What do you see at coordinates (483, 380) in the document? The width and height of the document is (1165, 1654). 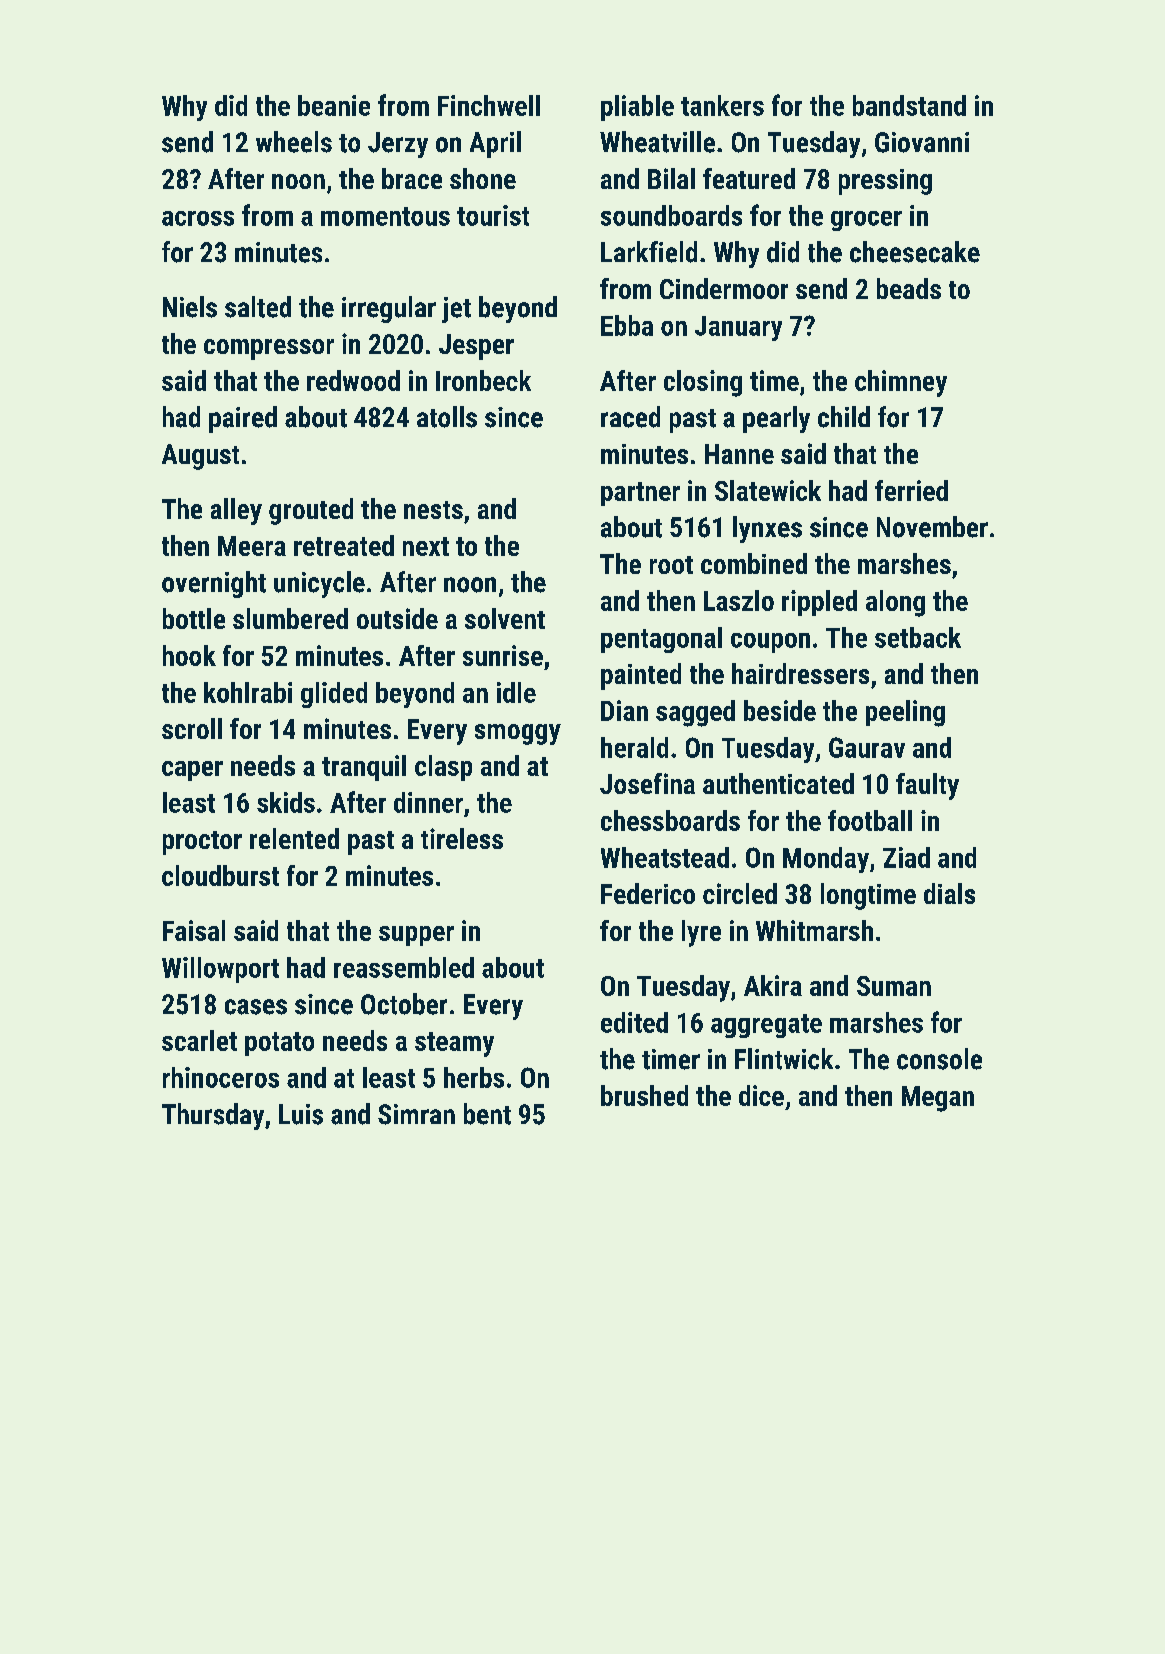 I see `Ironbeck` at bounding box center [483, 380].
